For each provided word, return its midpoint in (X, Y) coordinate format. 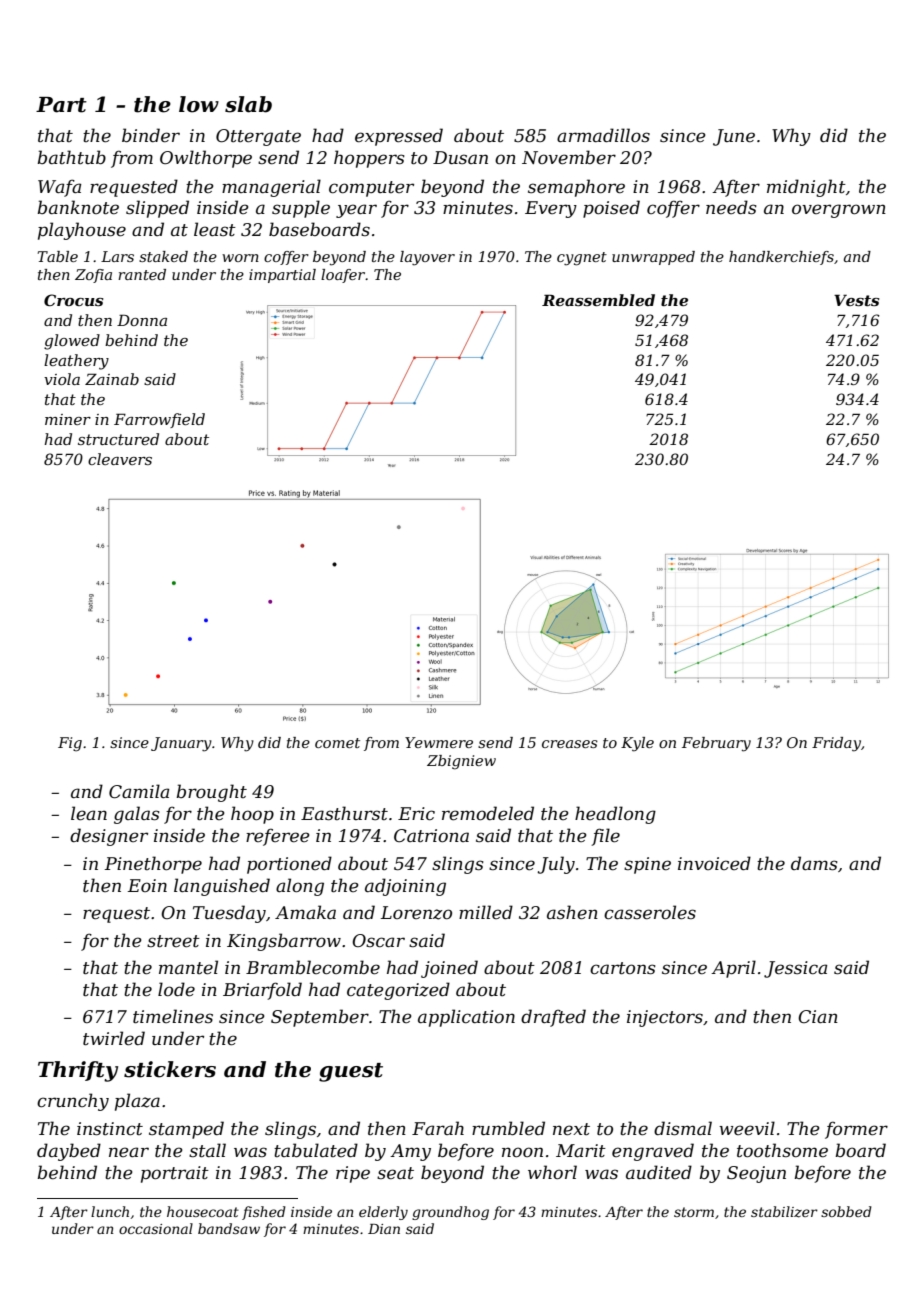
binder (151, 135)
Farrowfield (159, 420)
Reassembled (598, 300)
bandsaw (229, 1228)
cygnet (582, 259)
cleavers (120, 459)
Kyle (637, 744)
